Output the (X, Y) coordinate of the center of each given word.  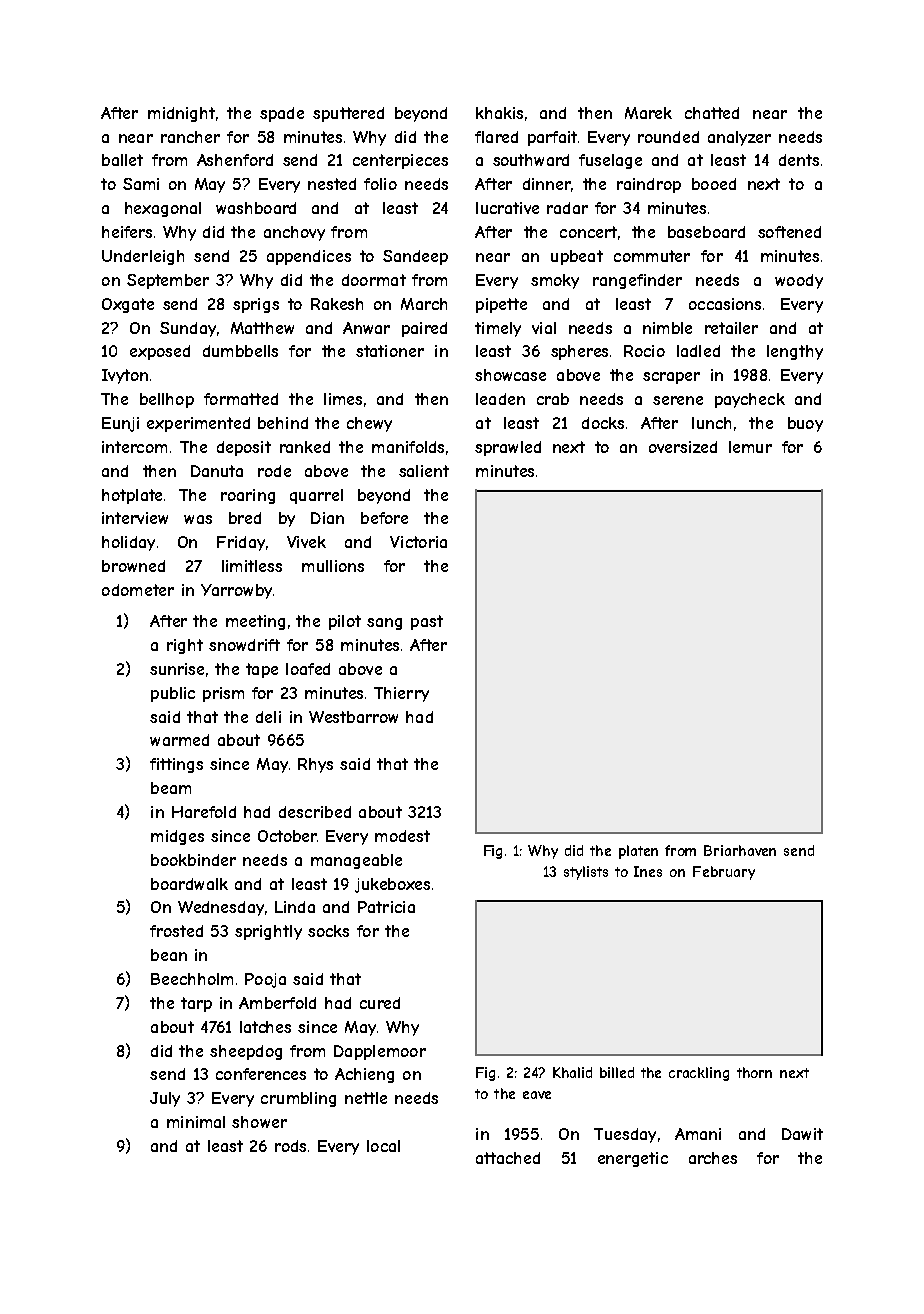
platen (638, 852)
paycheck (750, 400)
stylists (586, 873)
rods (290, 1146)
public (173, 694)
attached (508, 1158)
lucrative (507, 208)
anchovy (294, 233)
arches (713, 1158)
